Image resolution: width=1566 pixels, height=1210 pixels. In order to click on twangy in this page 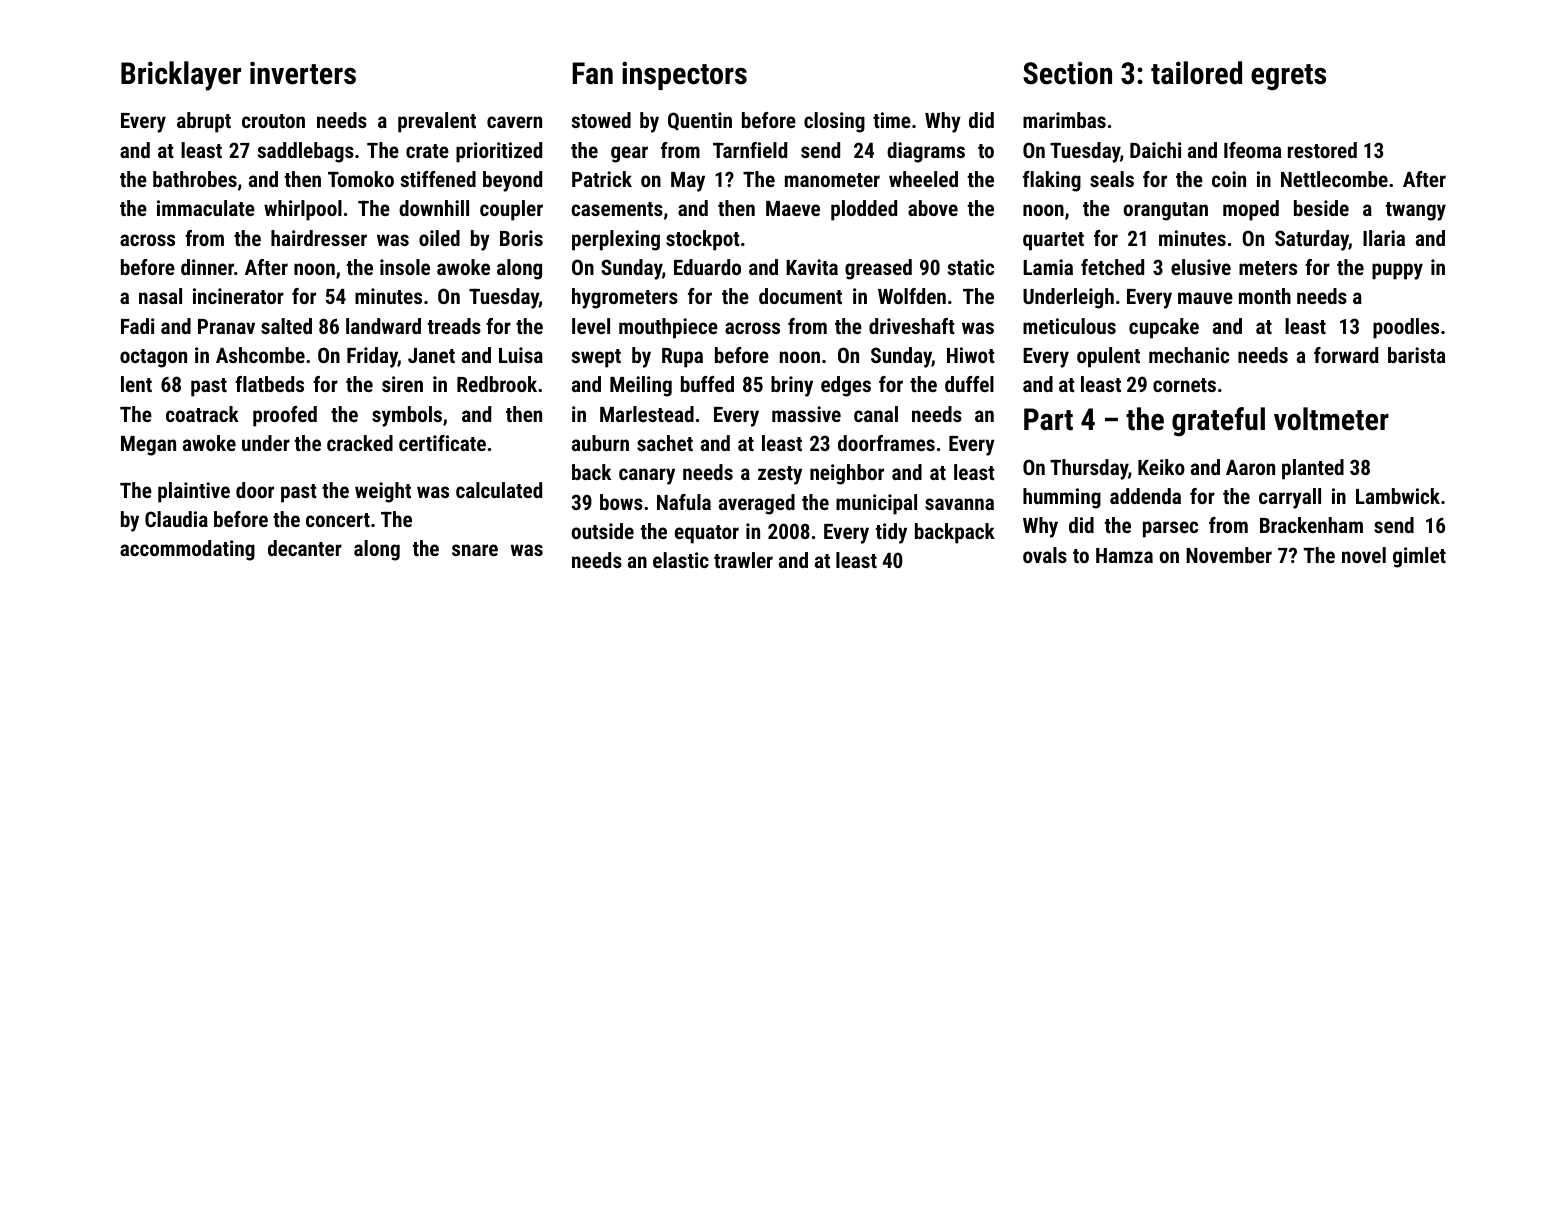, I will do `click(1415, 211)`.
